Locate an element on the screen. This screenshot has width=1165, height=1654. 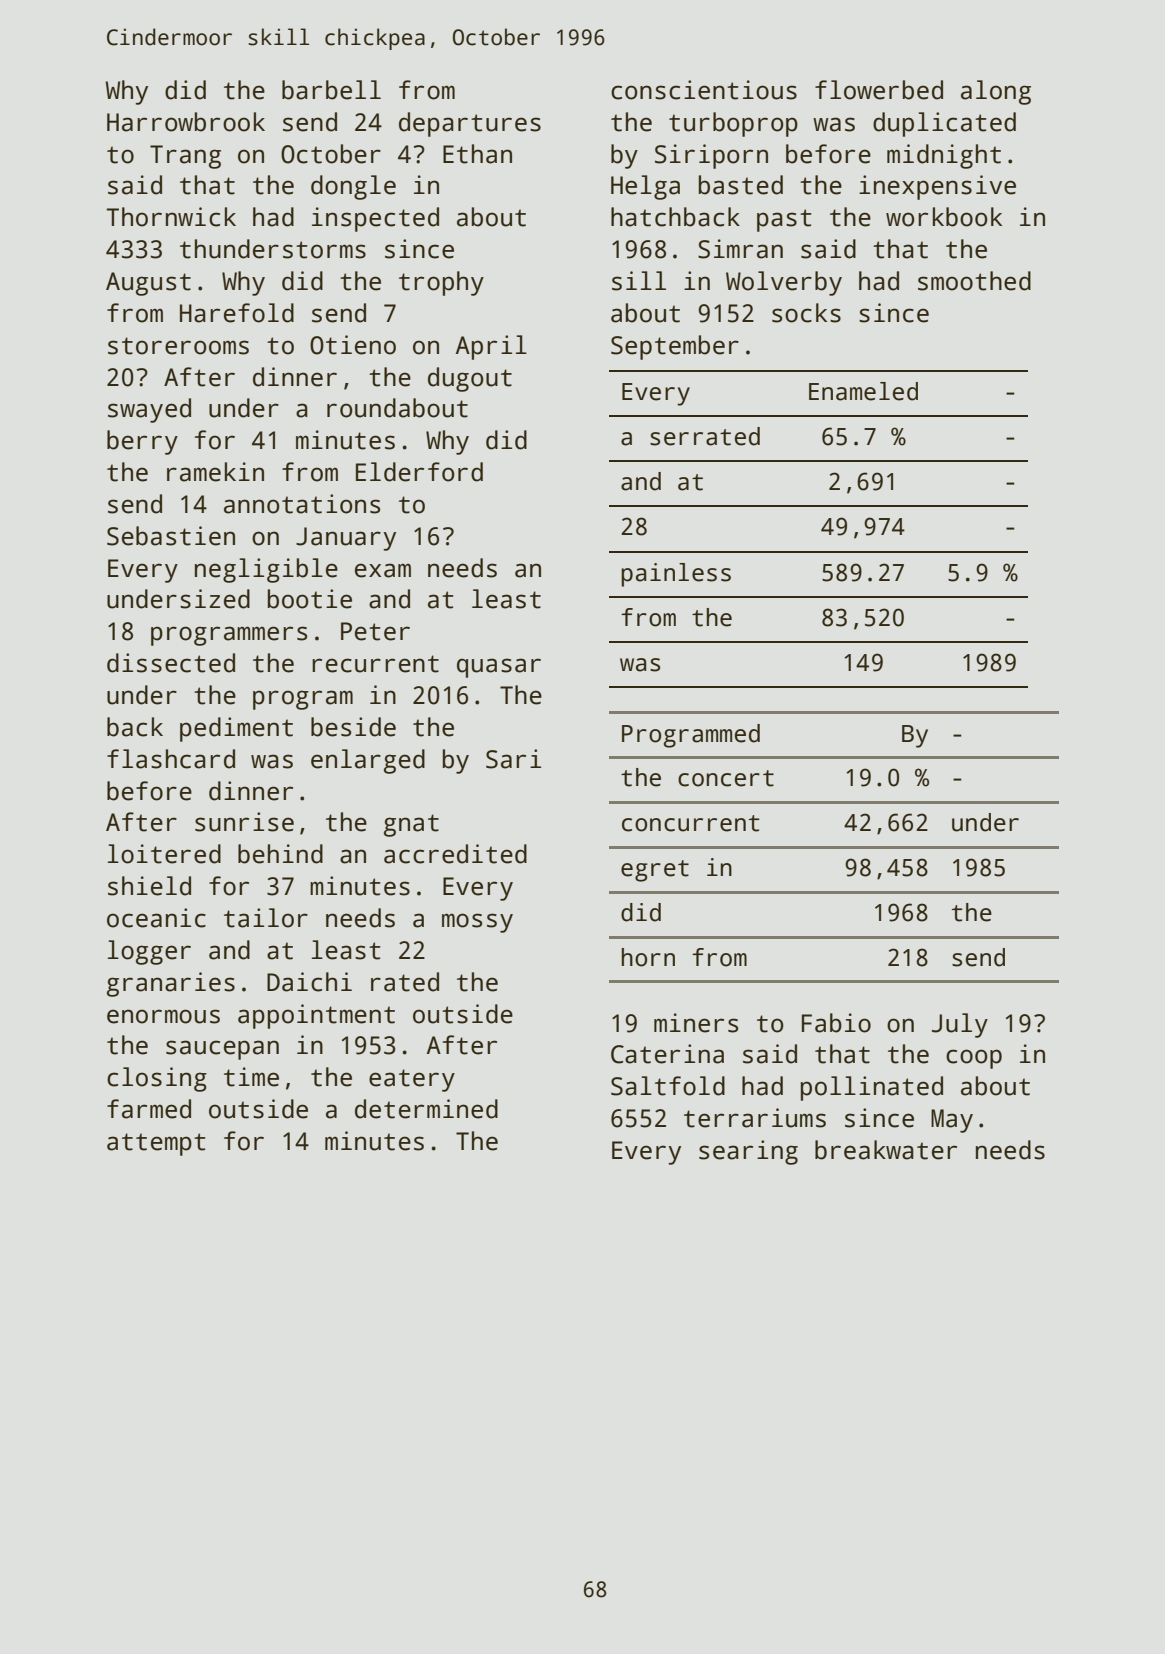
flowerbed is located at coordinates (879, 90).
